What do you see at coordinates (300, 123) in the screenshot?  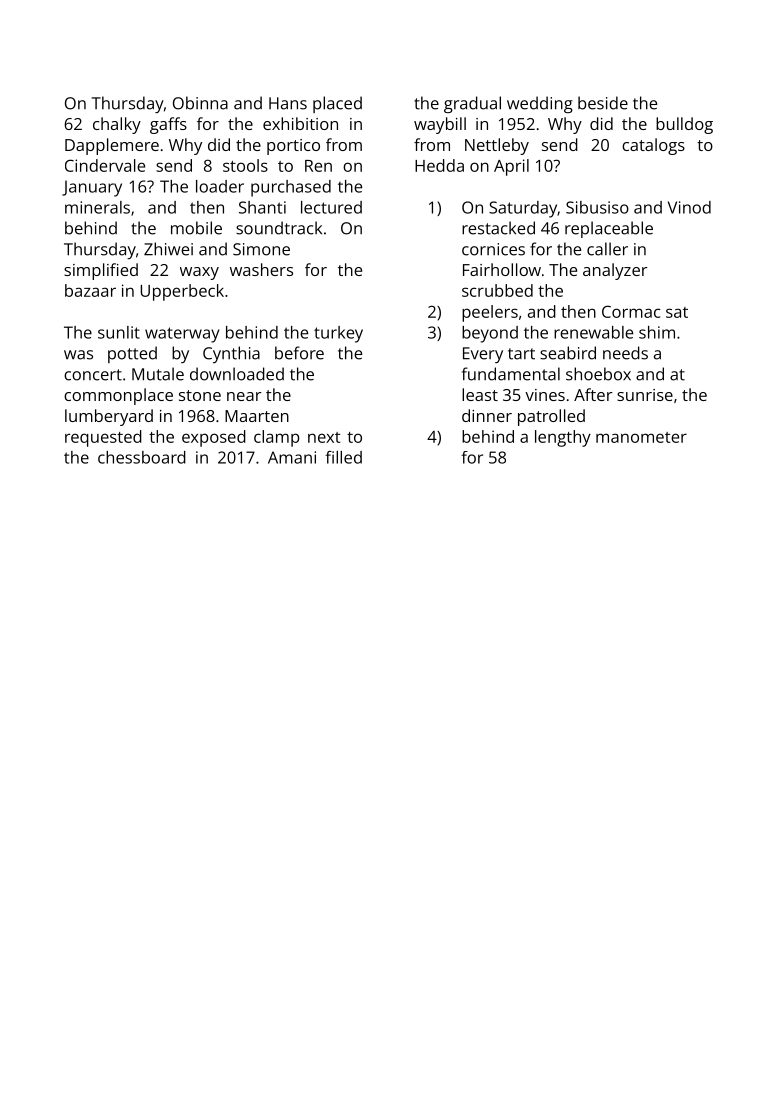 I see `exhibition` at bounding box center [300, 123].
